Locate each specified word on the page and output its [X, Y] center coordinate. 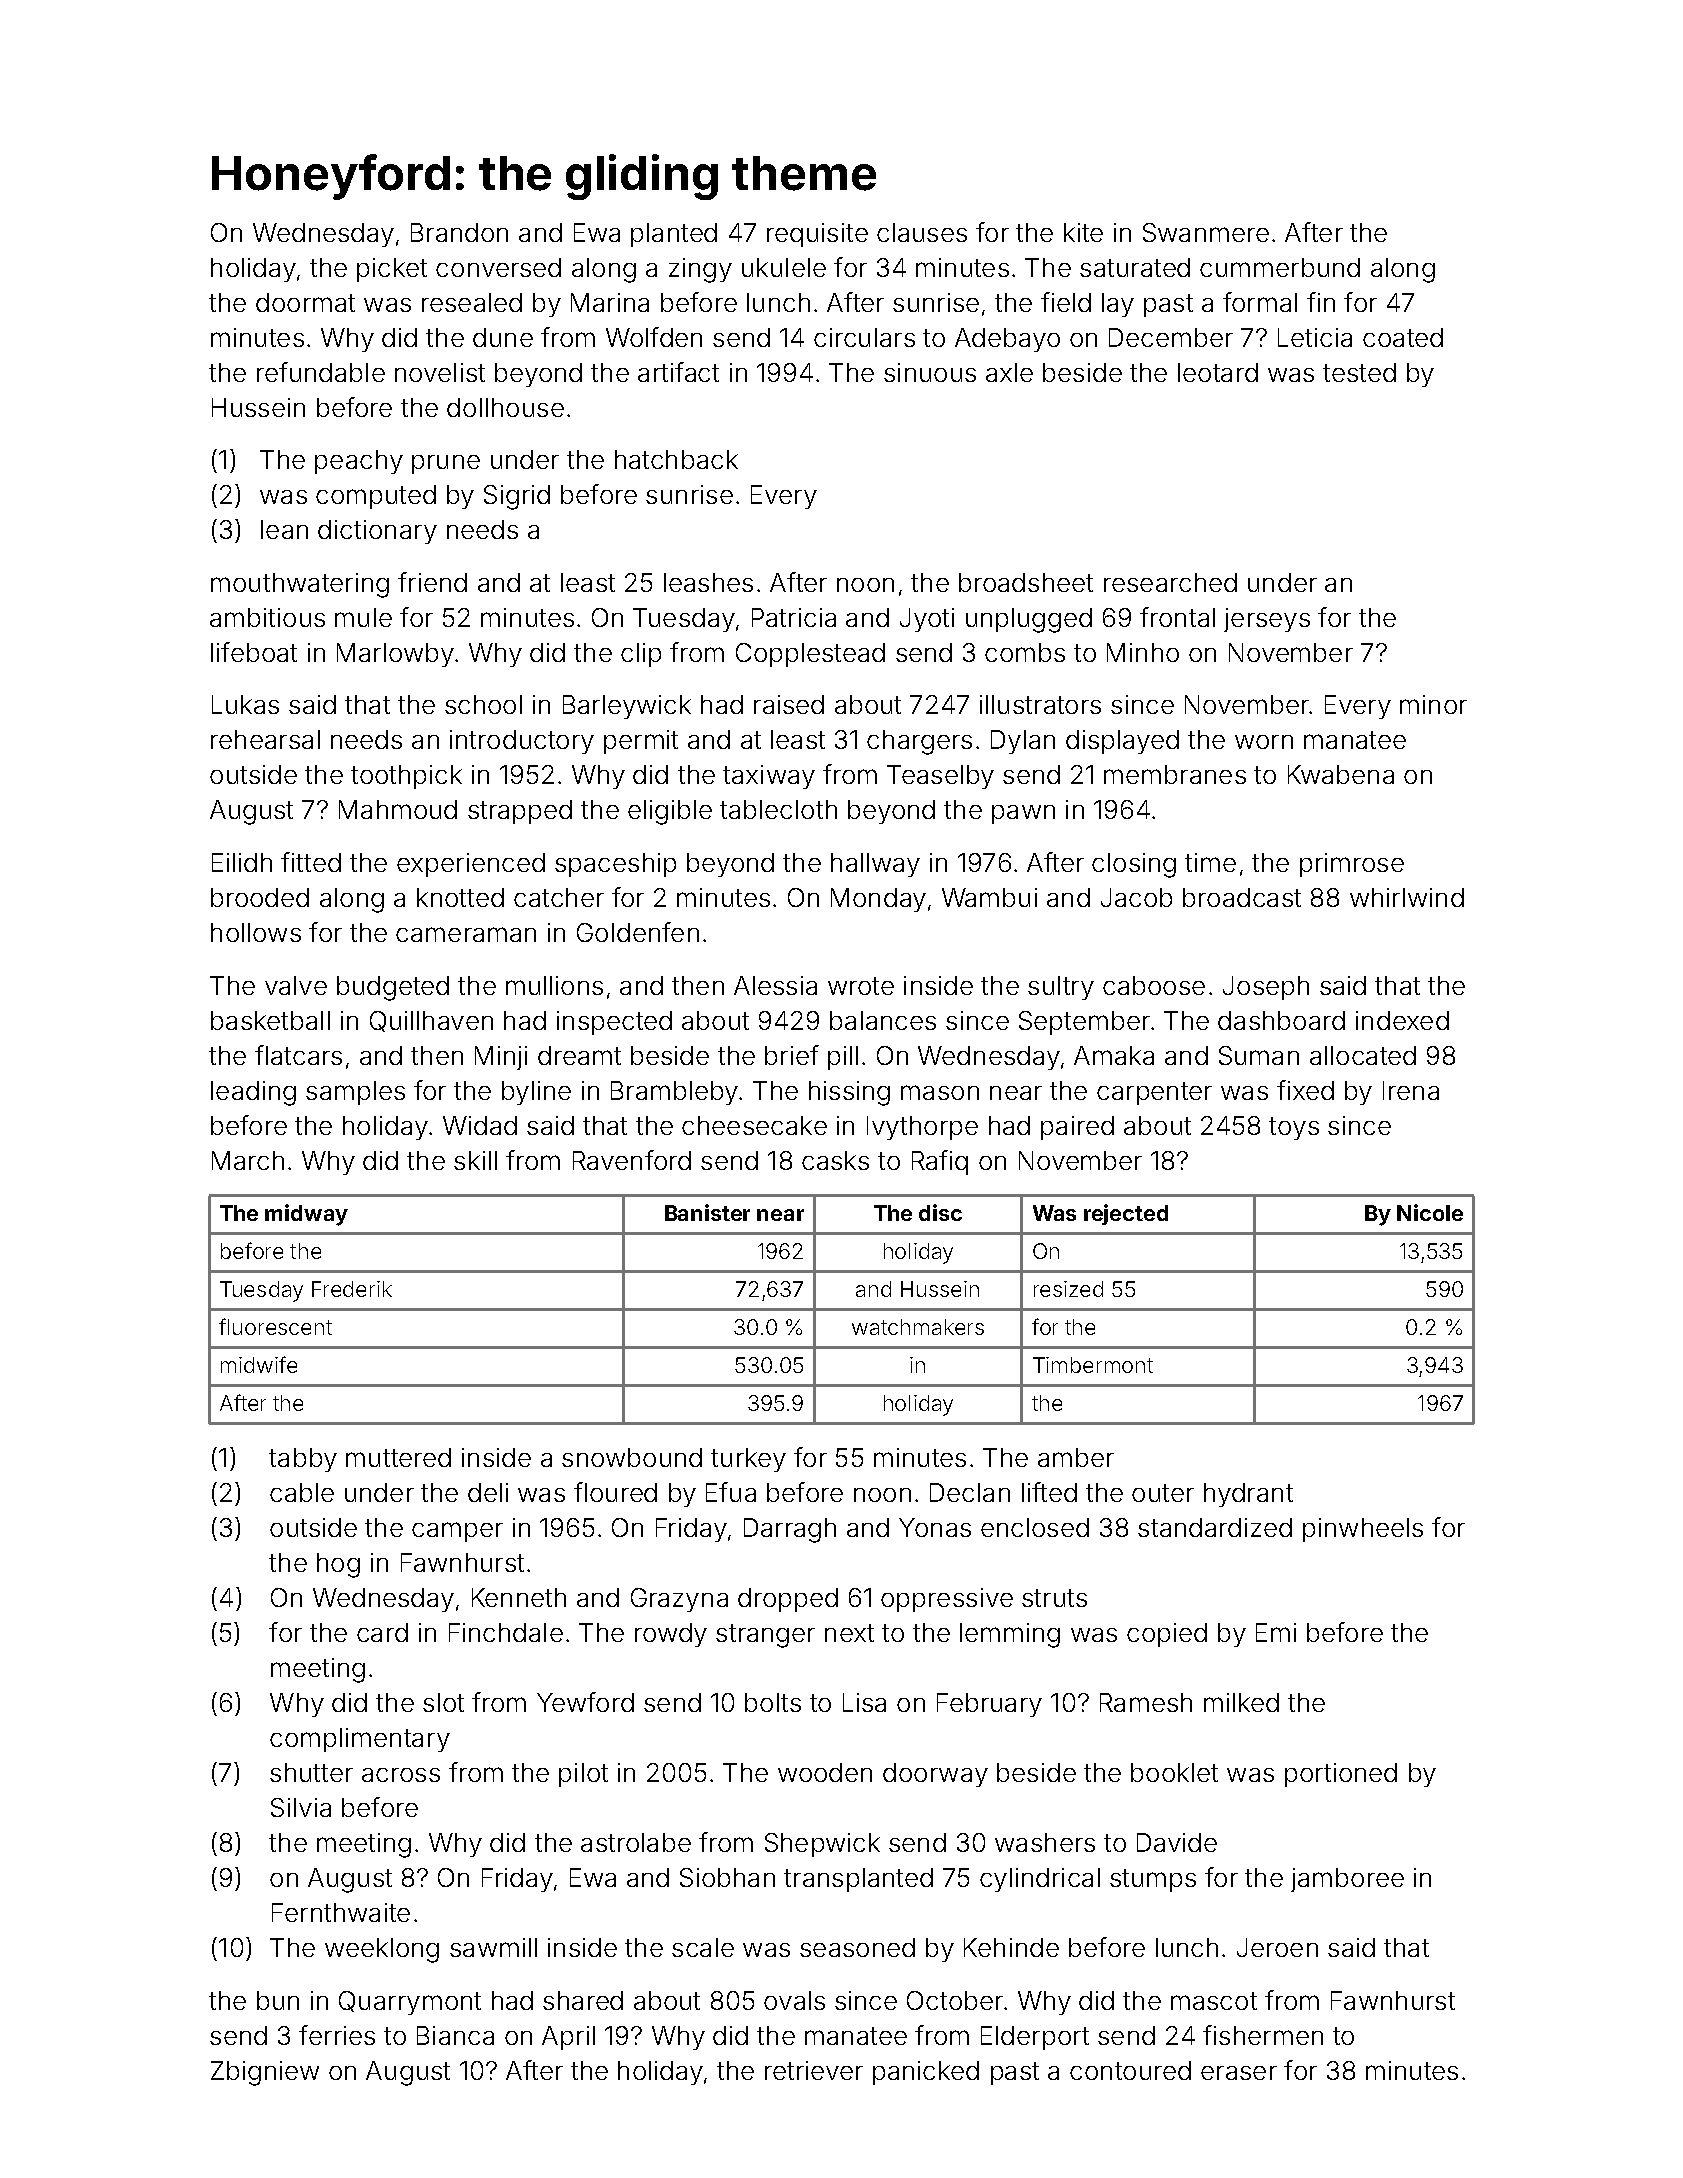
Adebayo [1007, 340]
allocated [1363, 1055]
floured [615, 1492]
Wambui [989, 897]
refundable [321, 372]
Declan [970, 1492]
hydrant [1248, 1495]
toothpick [406, 777]
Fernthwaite [341, 1912]
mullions [554, 985]
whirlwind [1407, 897]
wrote [861, 986]
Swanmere [1206, 232]
